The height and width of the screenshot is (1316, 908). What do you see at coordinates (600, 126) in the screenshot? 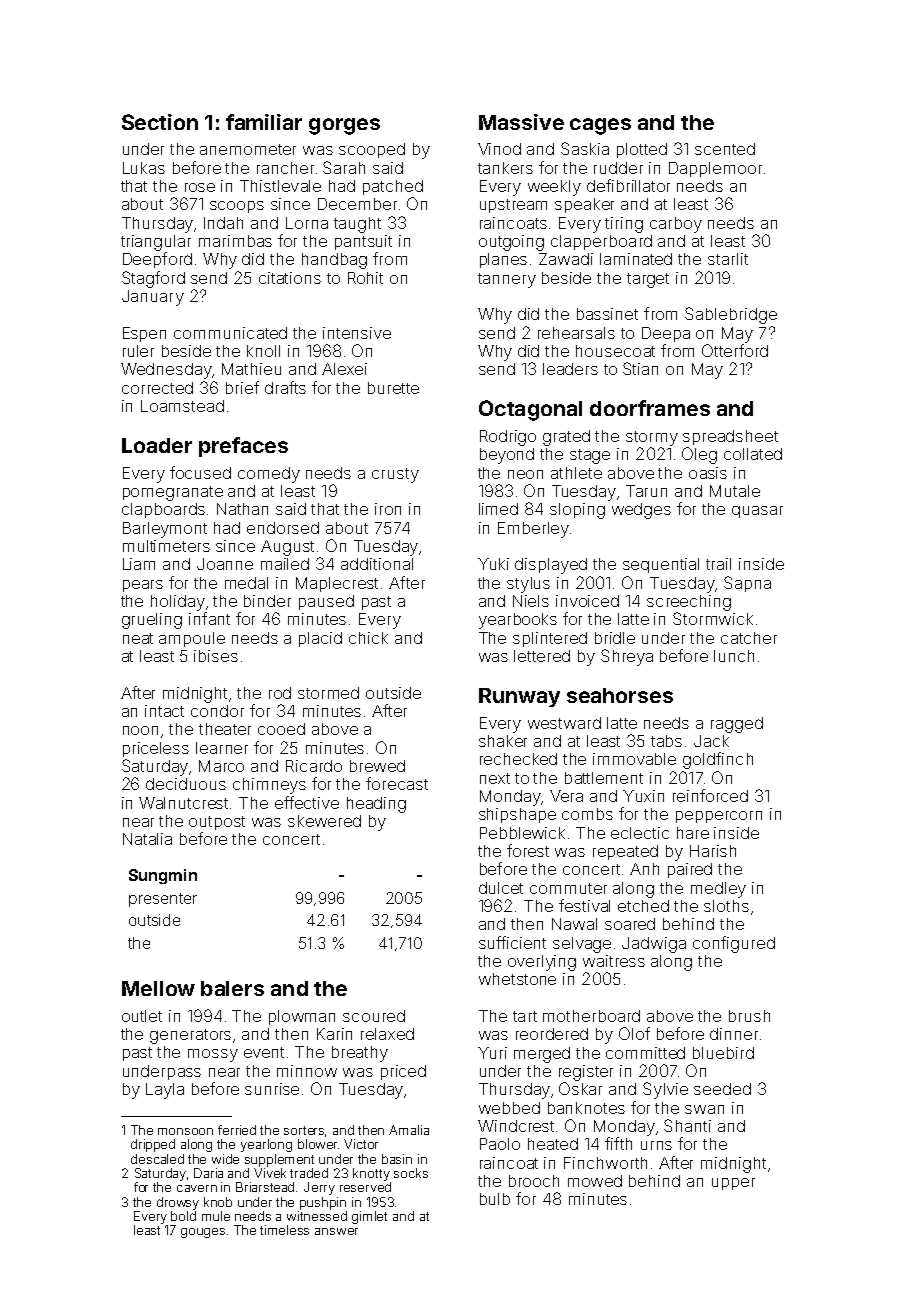
I see `cages` at bounding box center [600, 126].
